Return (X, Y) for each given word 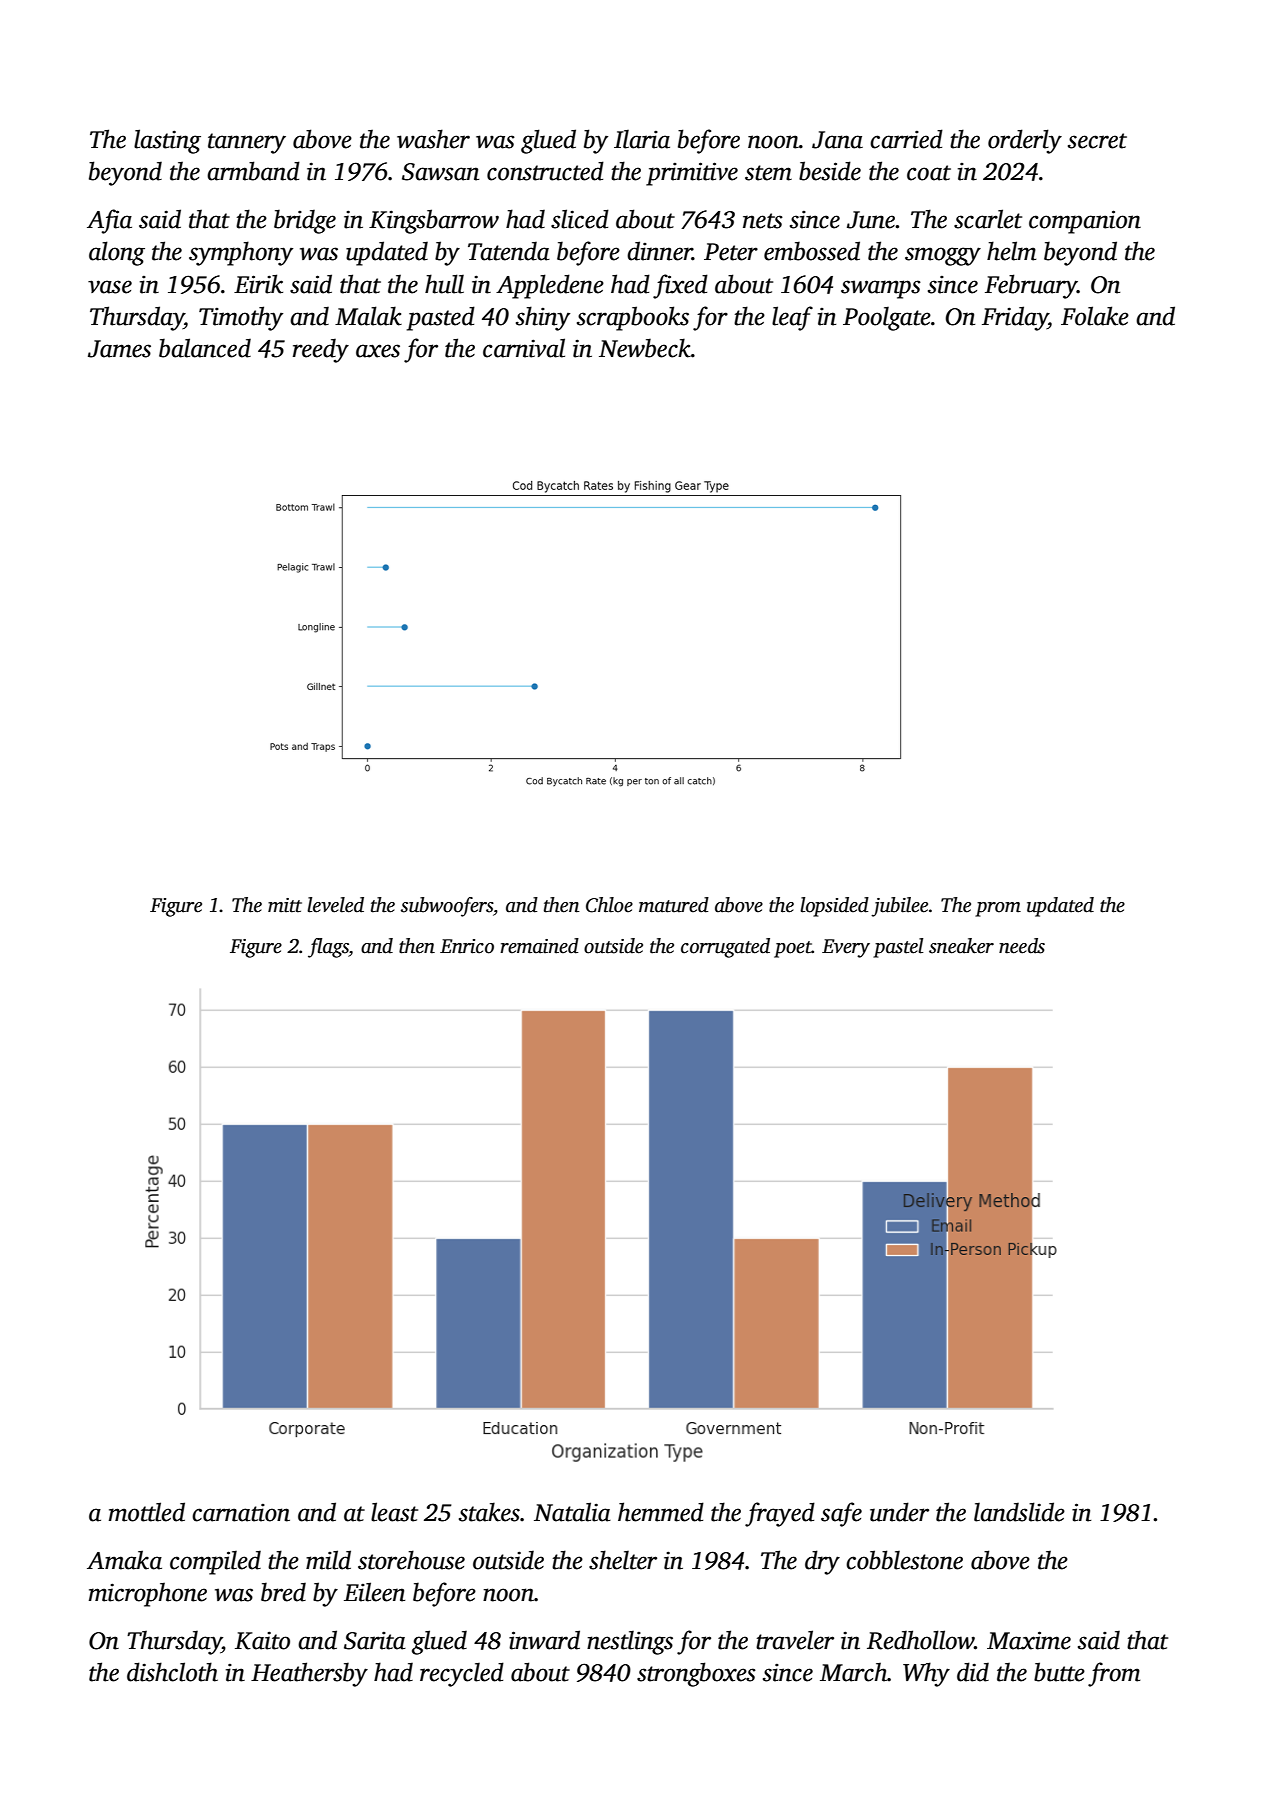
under (899, 1512)
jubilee (899, 907)
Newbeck (645, 348)
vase (110, 287)
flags (328, 948)
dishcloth (172, 1672)
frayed (780, 1514)
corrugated (725, 948)
